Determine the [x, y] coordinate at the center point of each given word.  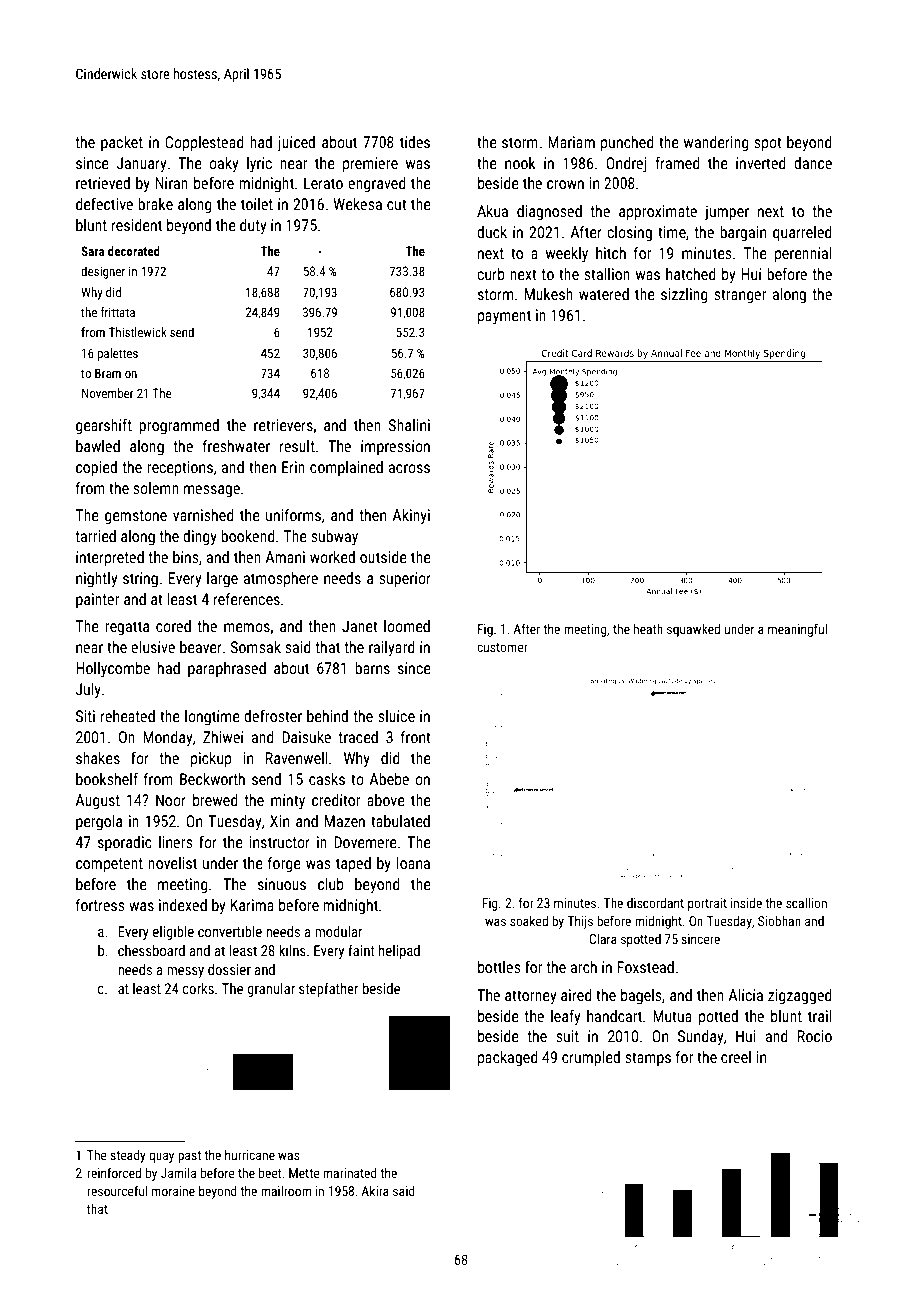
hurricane [250, 1155]
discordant [655, 903]
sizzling [684, 295]
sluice [396, 716]
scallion [806, 903]
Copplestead [204, 144]
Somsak [255, 647]
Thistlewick [138, 332]
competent [109, 865]
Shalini [409, 425]
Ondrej [626, 164]
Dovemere [365, 842]
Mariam [571, 142]
